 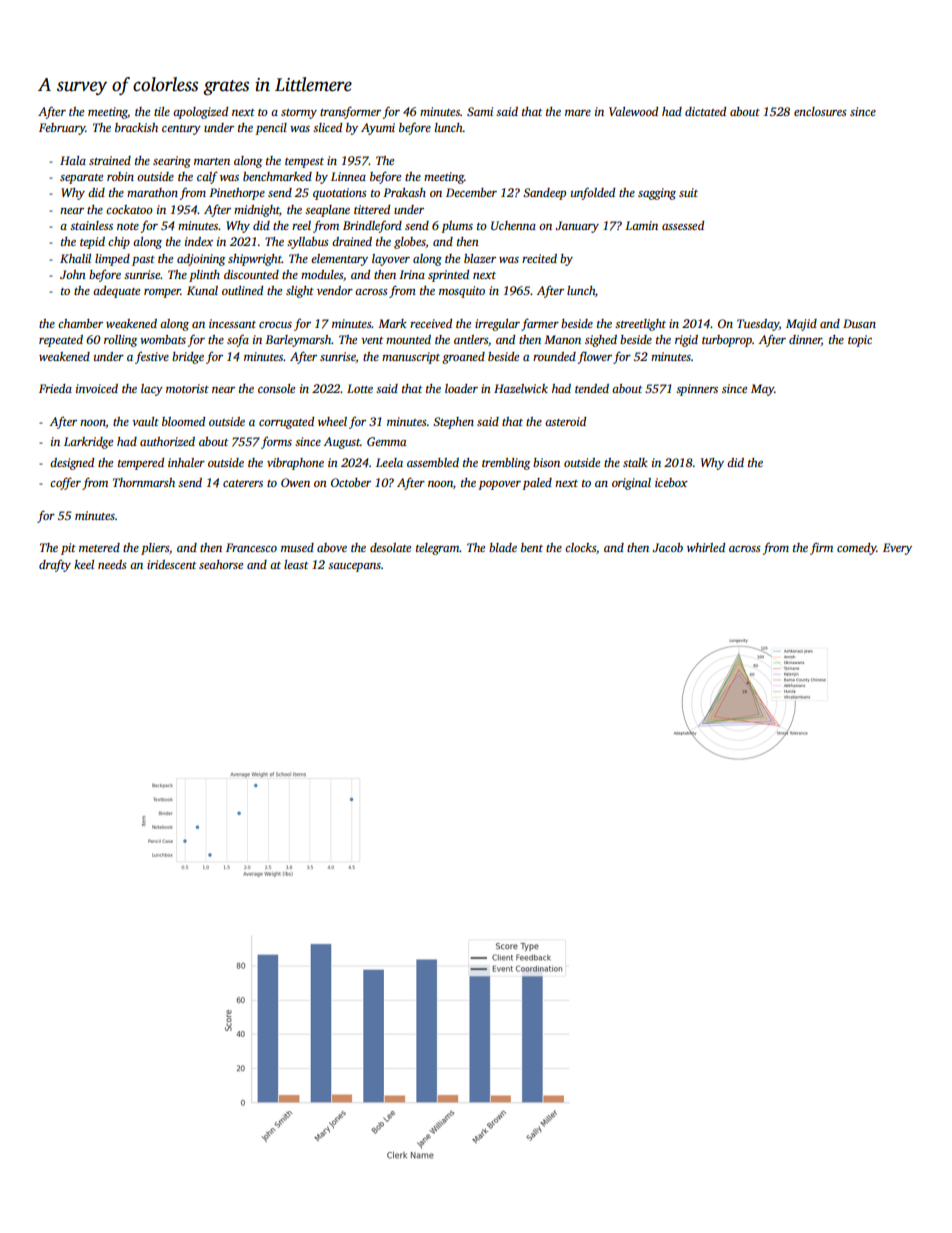 What do you see at coordinates (580, 547) in the document?
I see `clocks` at bounding box center [580, 547].
